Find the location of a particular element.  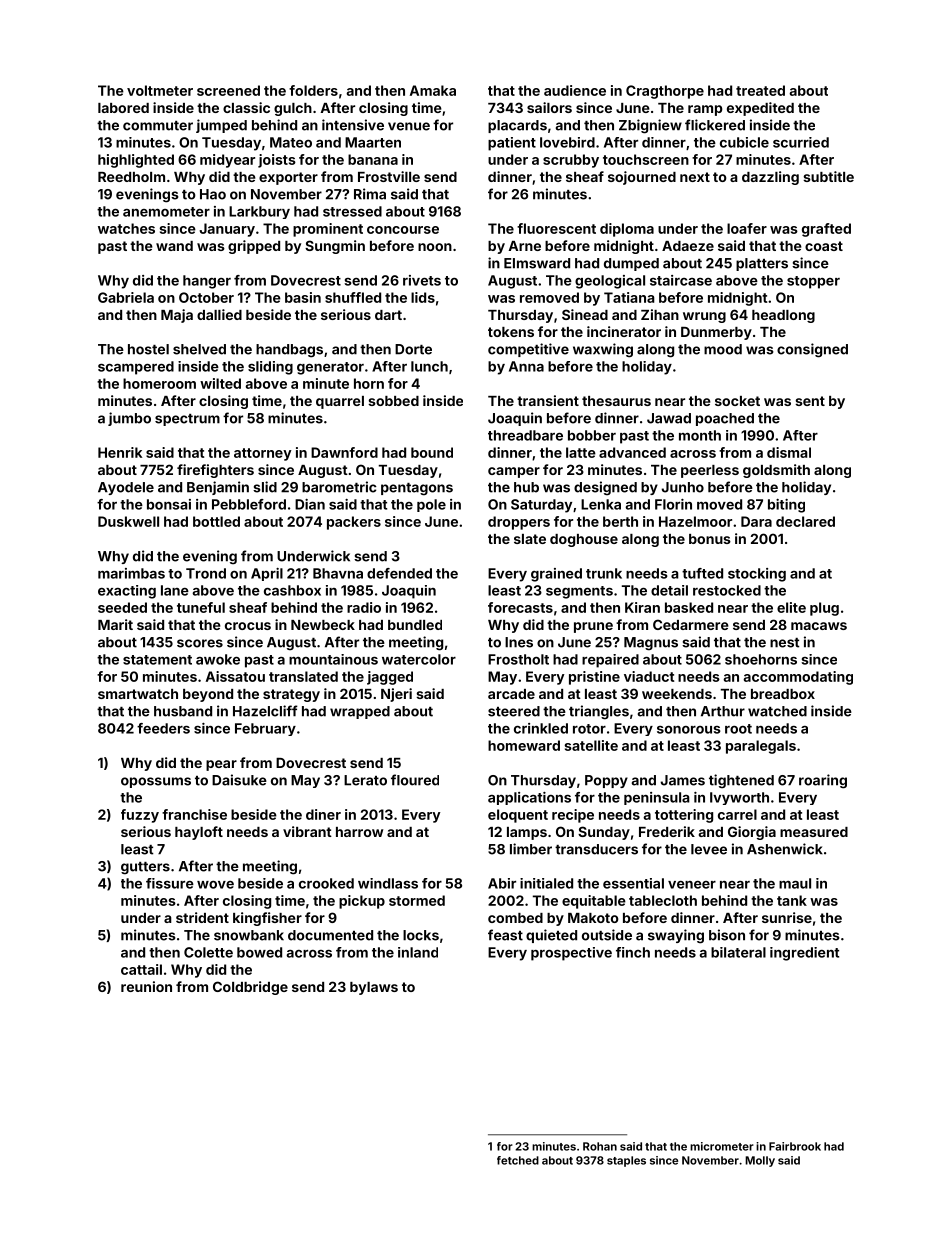

Arne is located at coordinates (524, 246).
